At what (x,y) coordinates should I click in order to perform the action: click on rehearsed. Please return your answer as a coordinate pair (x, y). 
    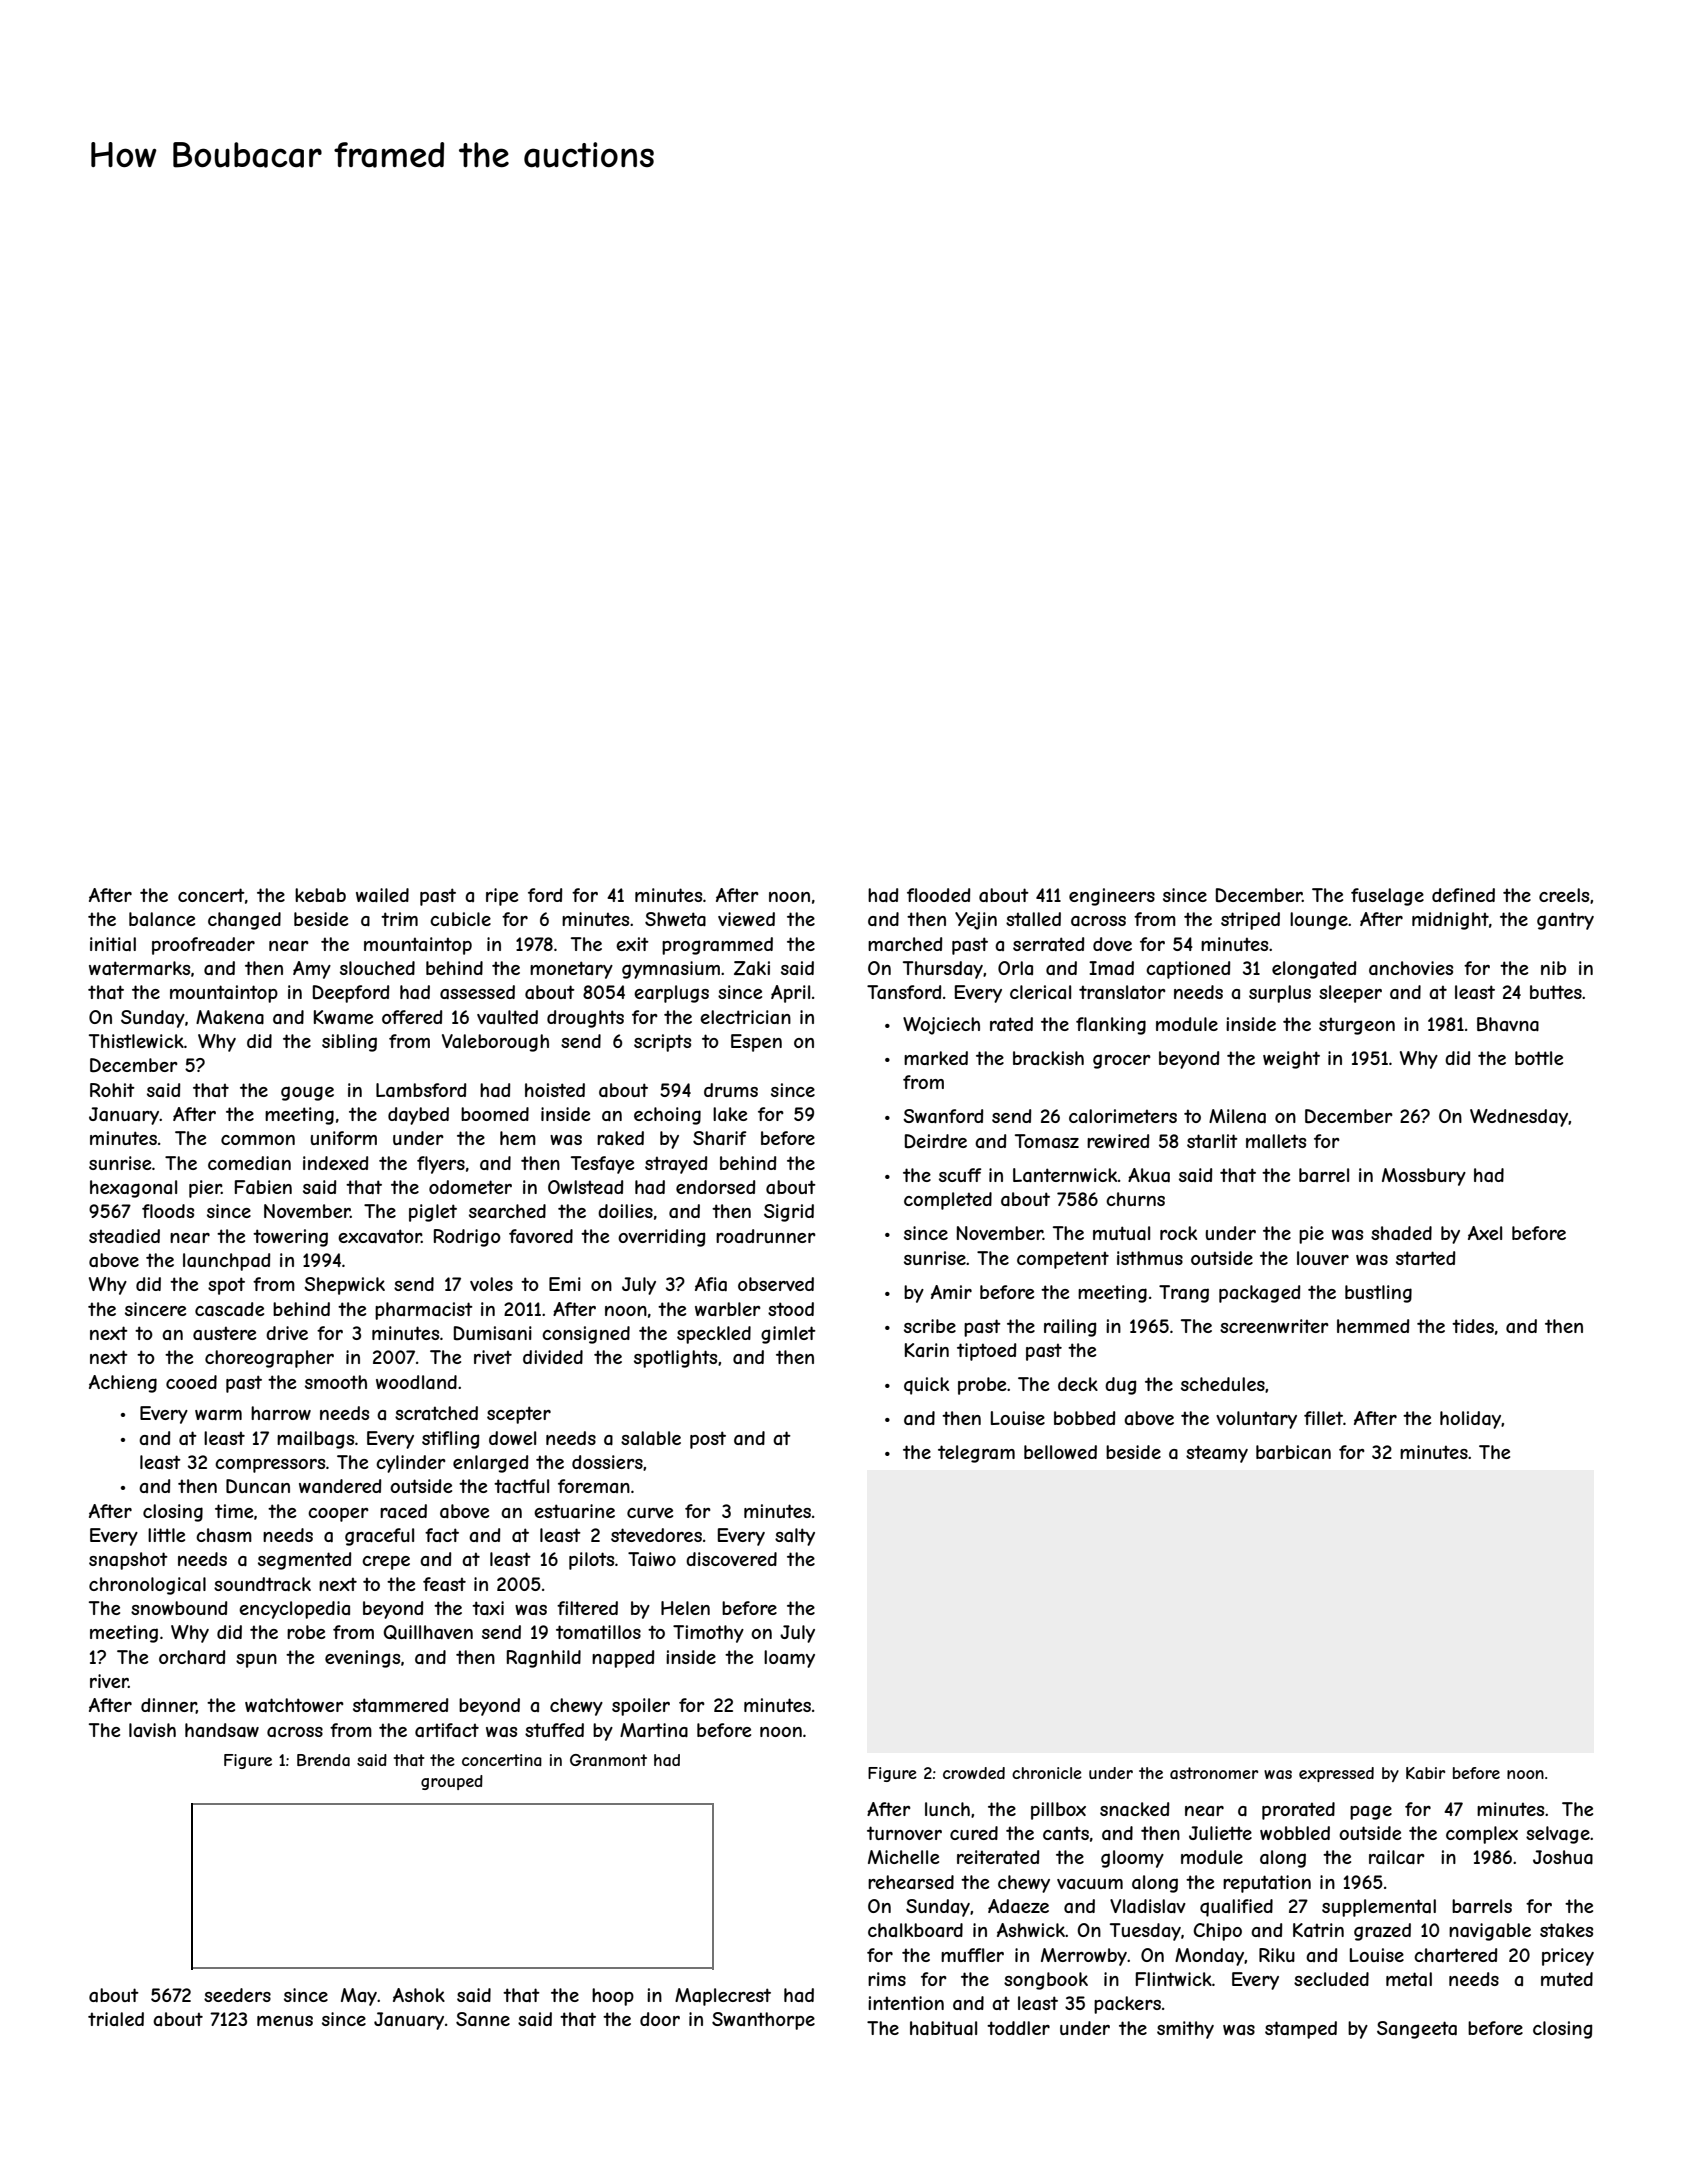
    Looking at the image, I should click on (911, 1882).
